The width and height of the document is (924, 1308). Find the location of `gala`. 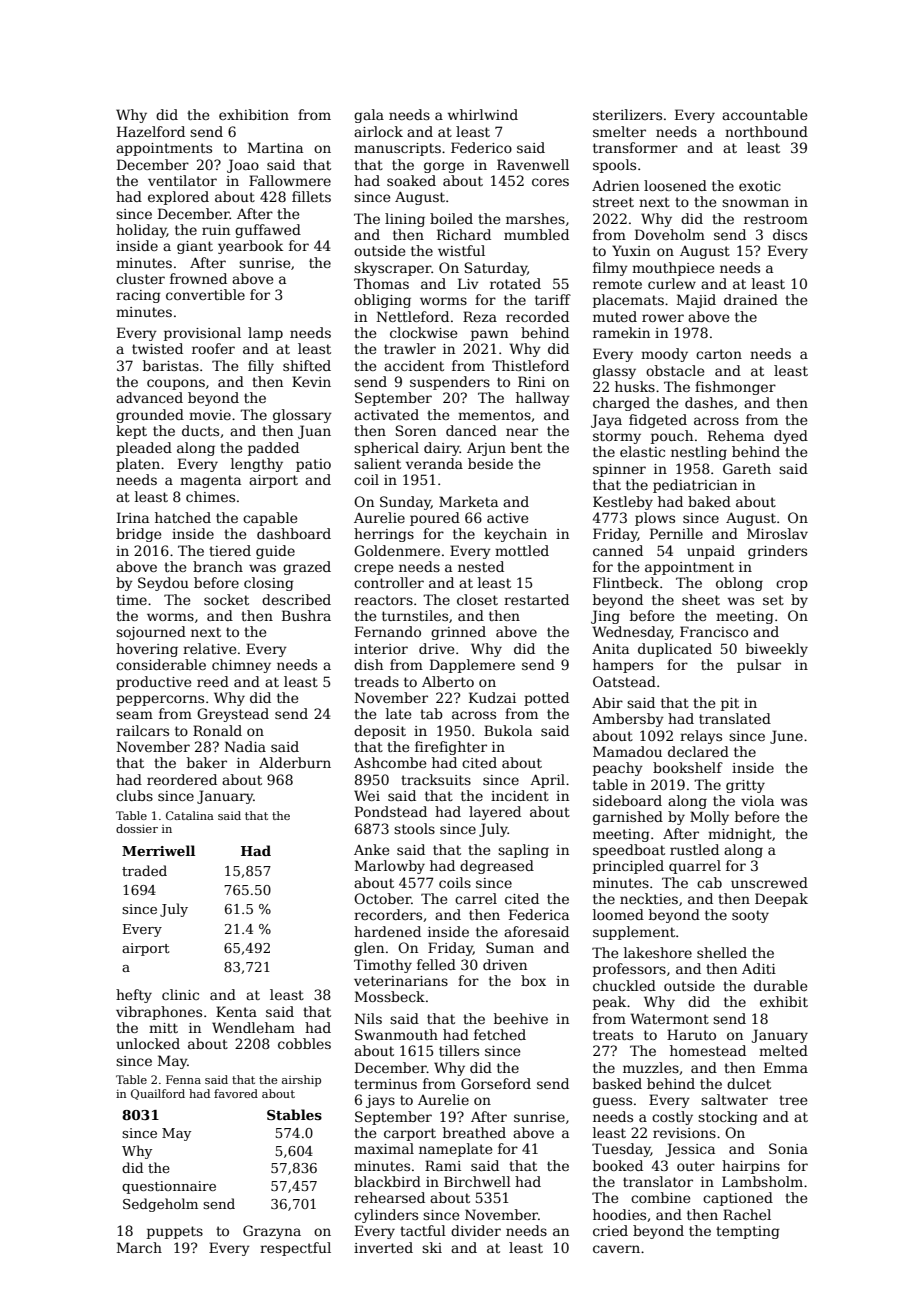

gala is located at coordinates (369, 116).
